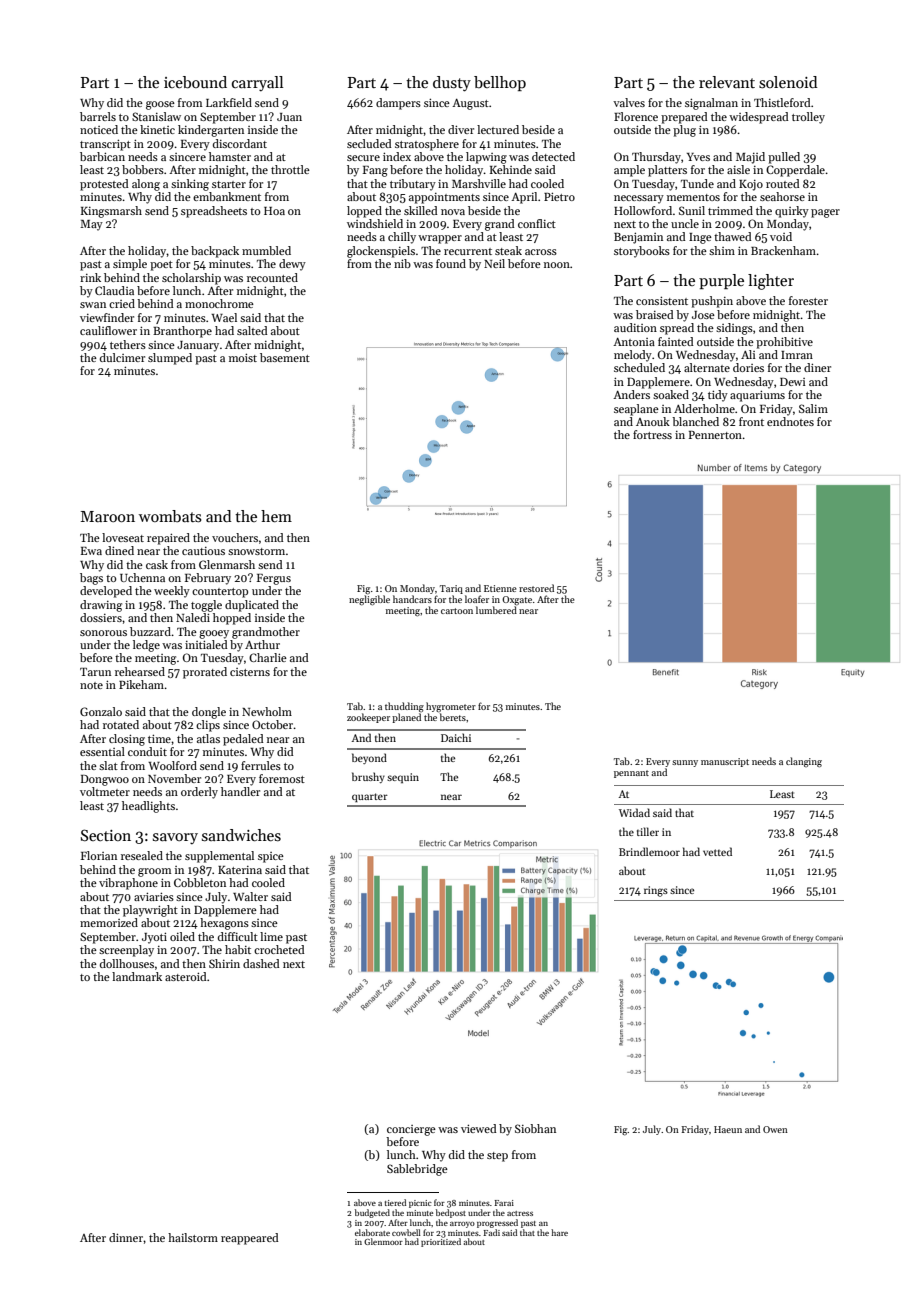 This page has width=924, height=1308. I want to click on clips, so click(208, 726).
